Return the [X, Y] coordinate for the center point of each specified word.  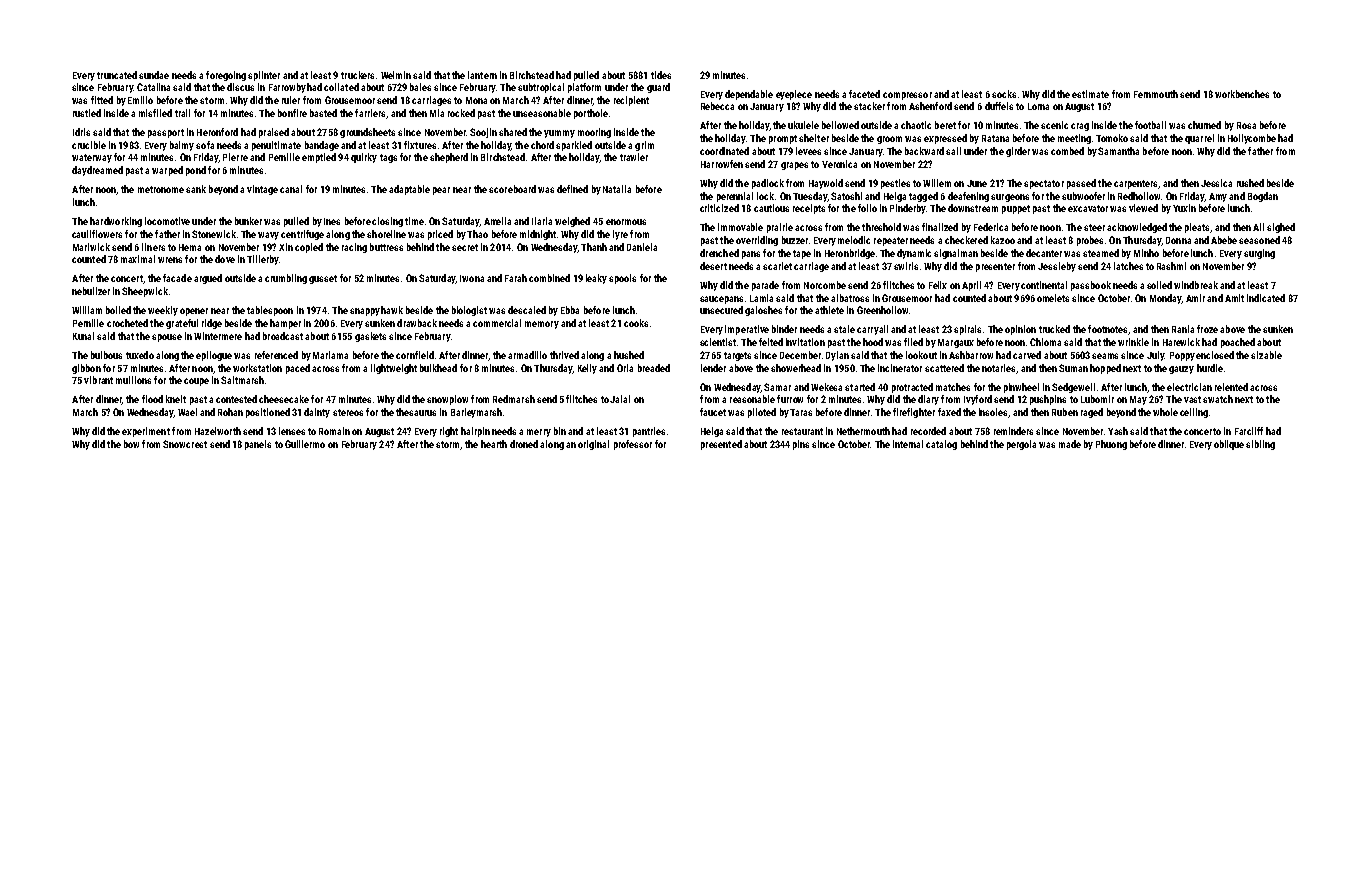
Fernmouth [1156, 94]
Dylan [837, 356]
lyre [620, 235]
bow [131, 444]
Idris [81, 132]
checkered [966, 240]
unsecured [721, 310]
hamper [285, 324]
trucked [1054, 329]
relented [1231, 387]
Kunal [83, 336]
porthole [591, 114]
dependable [749, 95]
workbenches [1242, 94]
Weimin [396, 75]
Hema [190, 247]
